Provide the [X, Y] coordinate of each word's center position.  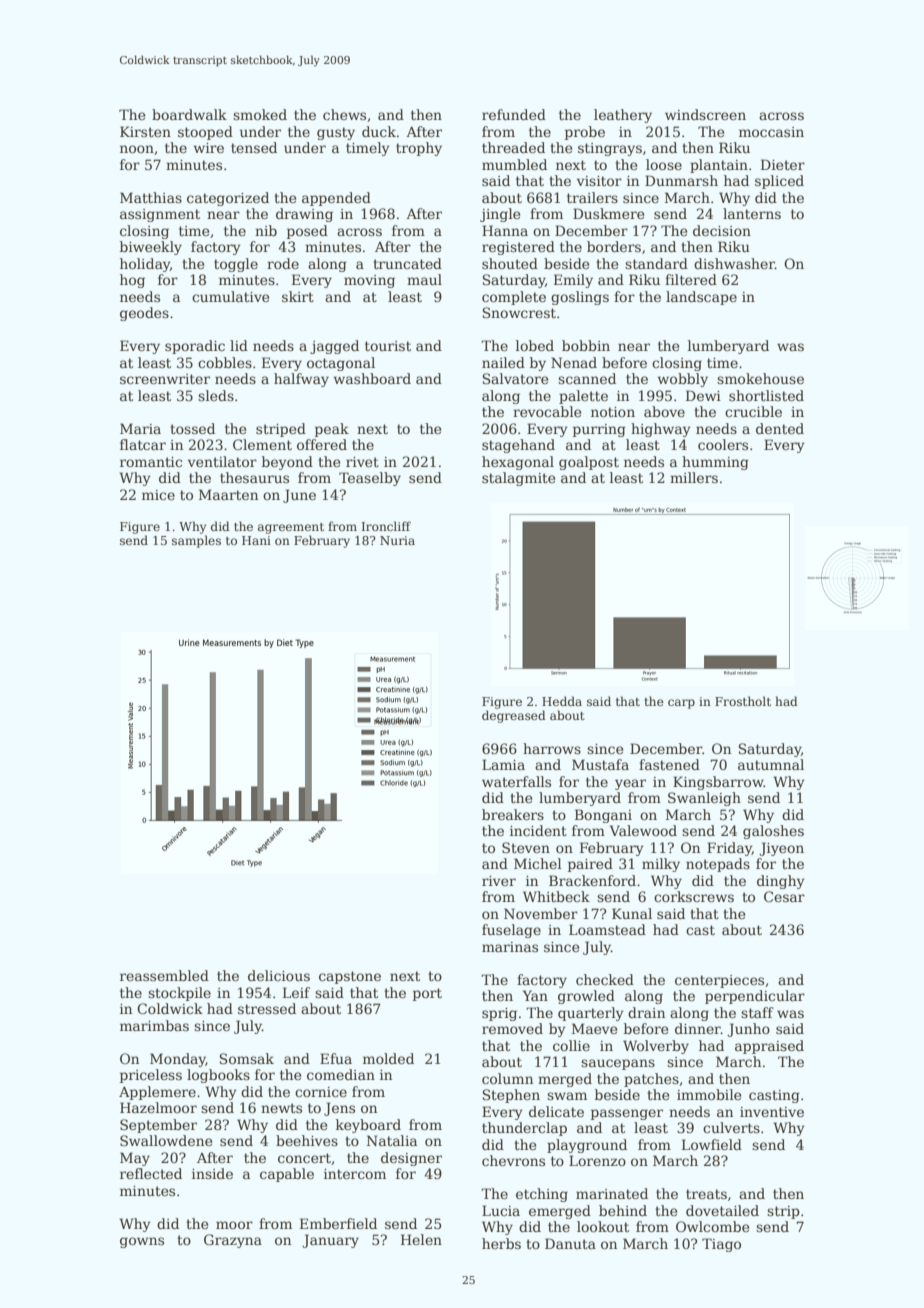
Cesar [784, 896]
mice [158, 495]
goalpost [589, 463]
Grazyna [233, 1241]
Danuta [570, 1243]
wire [209, 148]
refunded [514, 114]
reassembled [164, 975]
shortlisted [766, 395]
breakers [513, 814]
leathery [623, 116]
